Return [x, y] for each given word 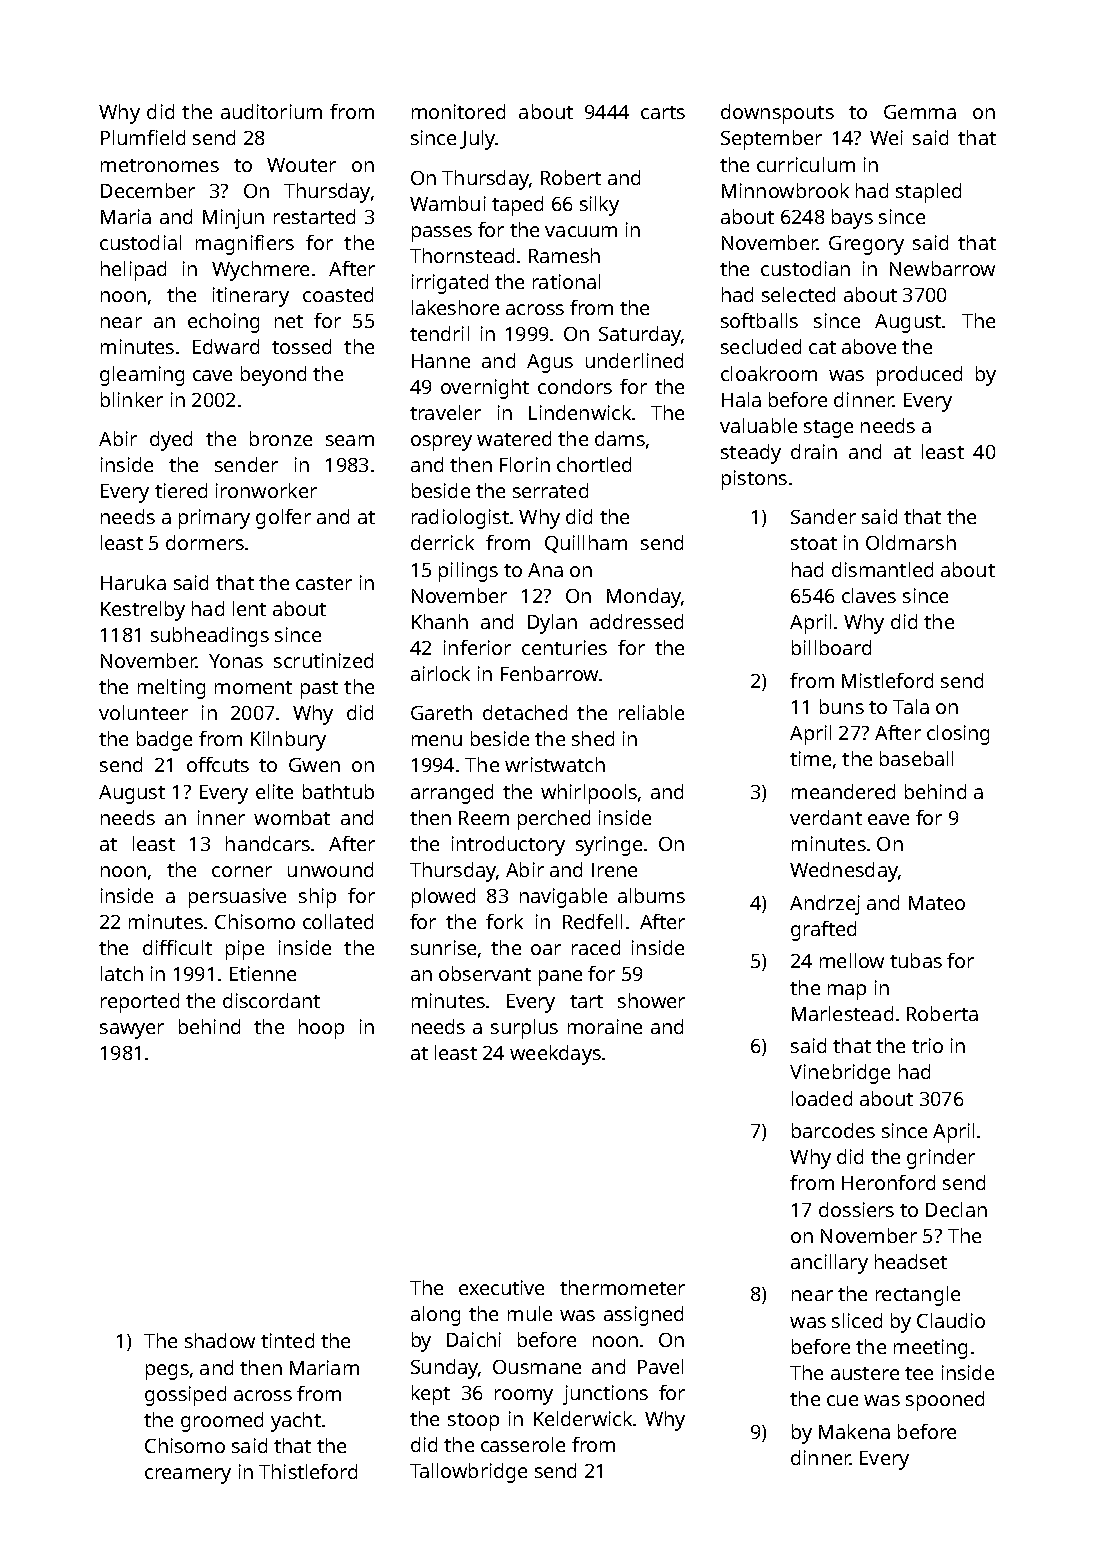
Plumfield [143, 137]
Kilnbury [288, 741]
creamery [188, 1476]
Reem [484, 818]
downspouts [777, 114]
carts [663, 112]
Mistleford [887, 680]
